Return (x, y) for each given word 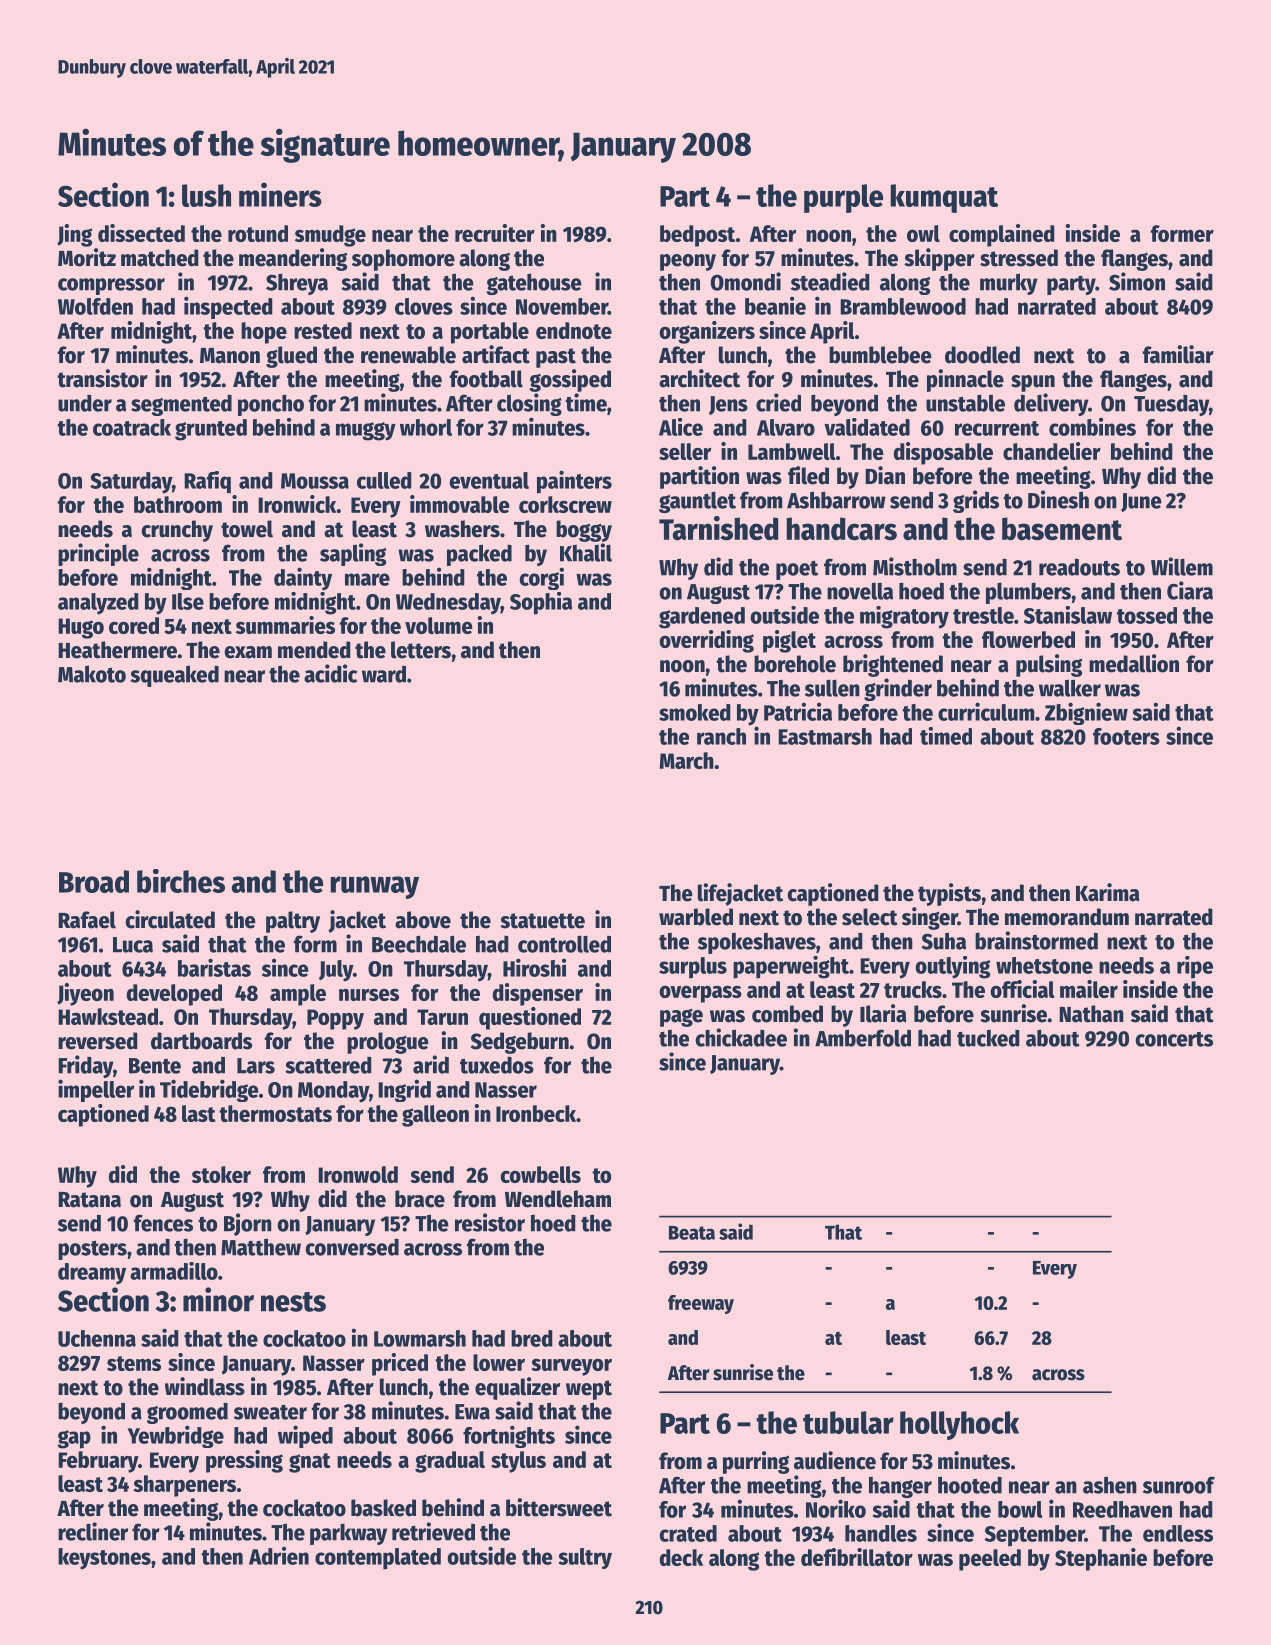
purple (843, 198)
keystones (104, 1559)
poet (797, 570)
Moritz (87, 257)
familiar (1178, 354)
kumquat (944, 198)
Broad (94, 881)
